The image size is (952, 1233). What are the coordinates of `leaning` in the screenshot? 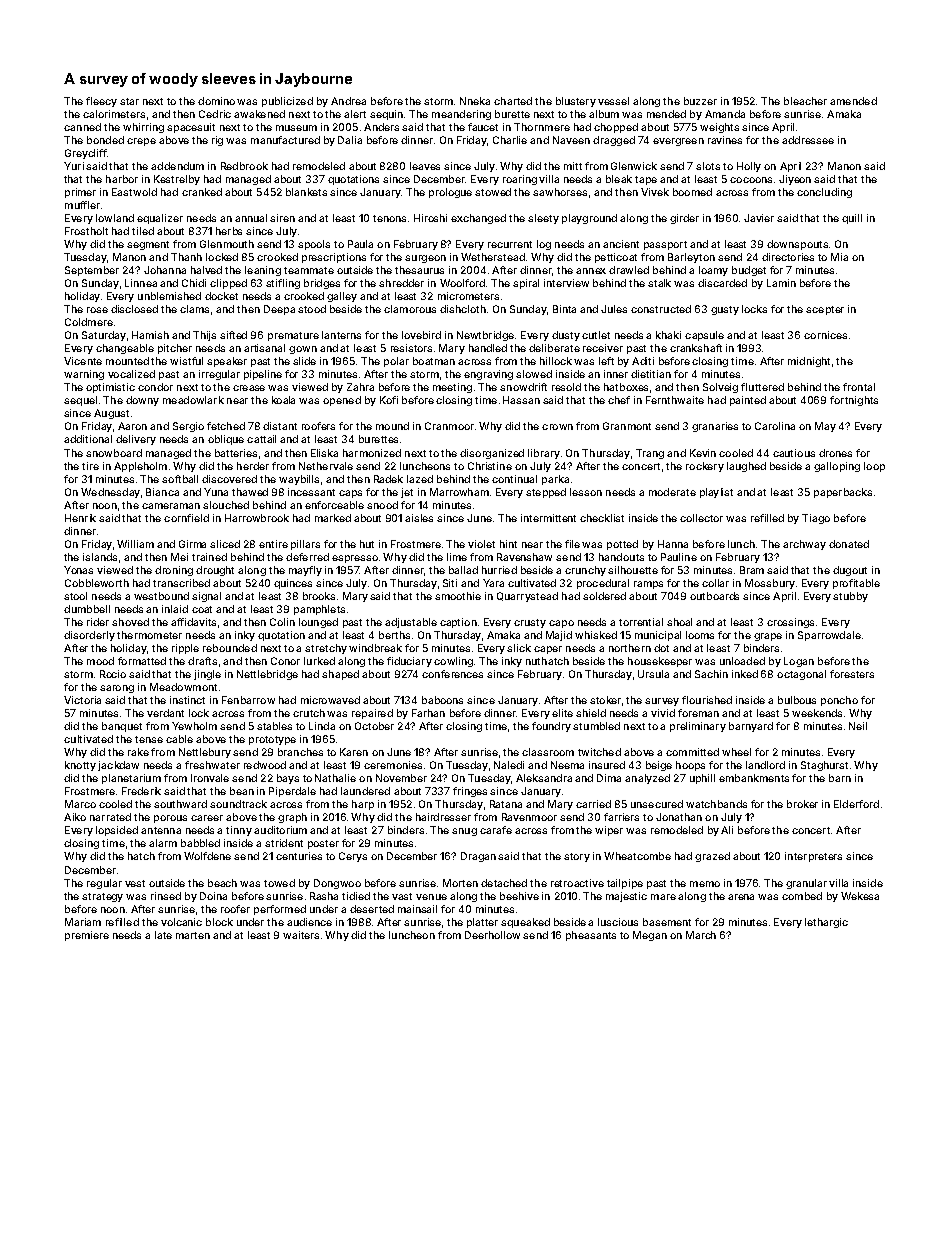 It's located at (263, 271).
